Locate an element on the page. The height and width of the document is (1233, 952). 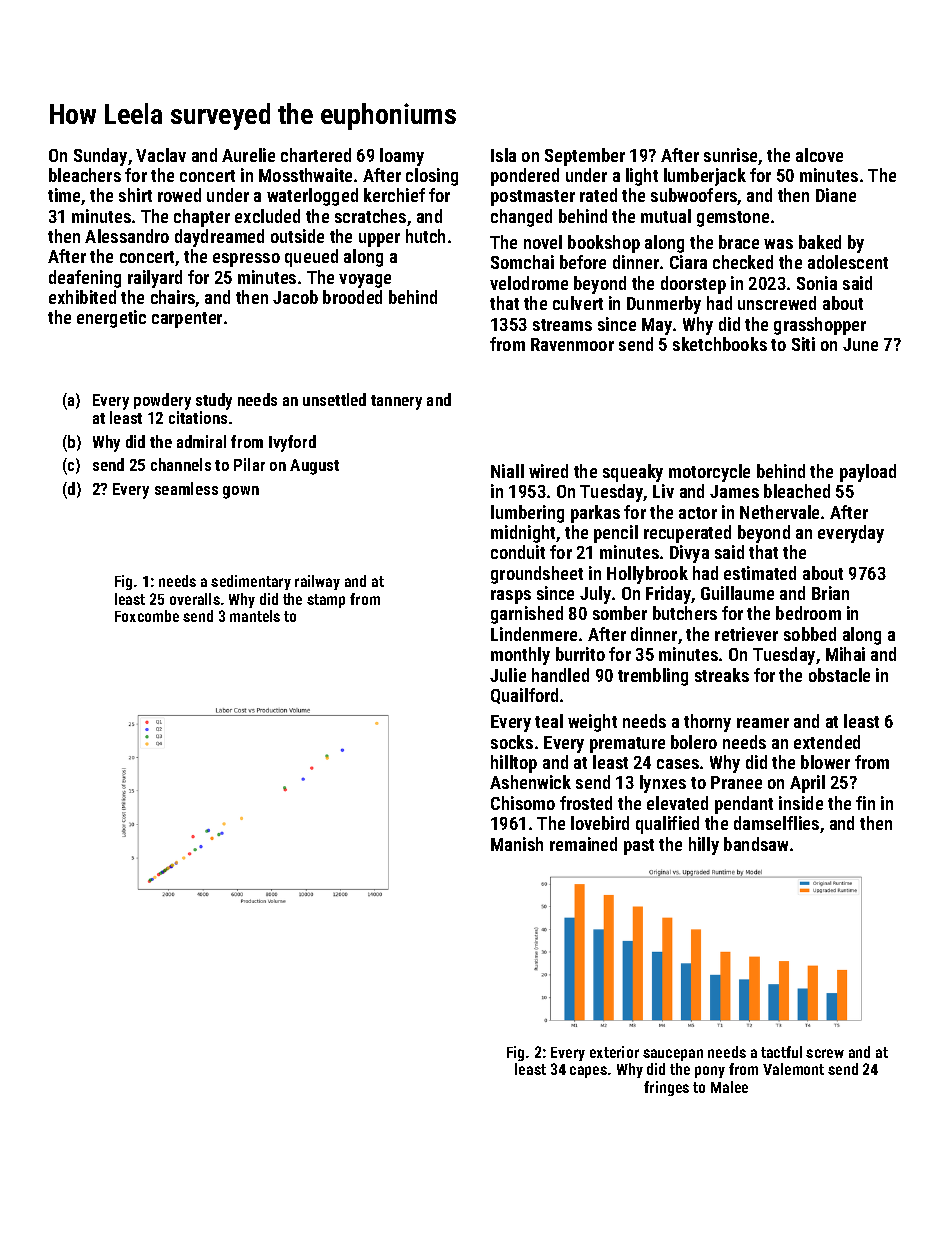
Manish is located at coordinates (517, 844).
